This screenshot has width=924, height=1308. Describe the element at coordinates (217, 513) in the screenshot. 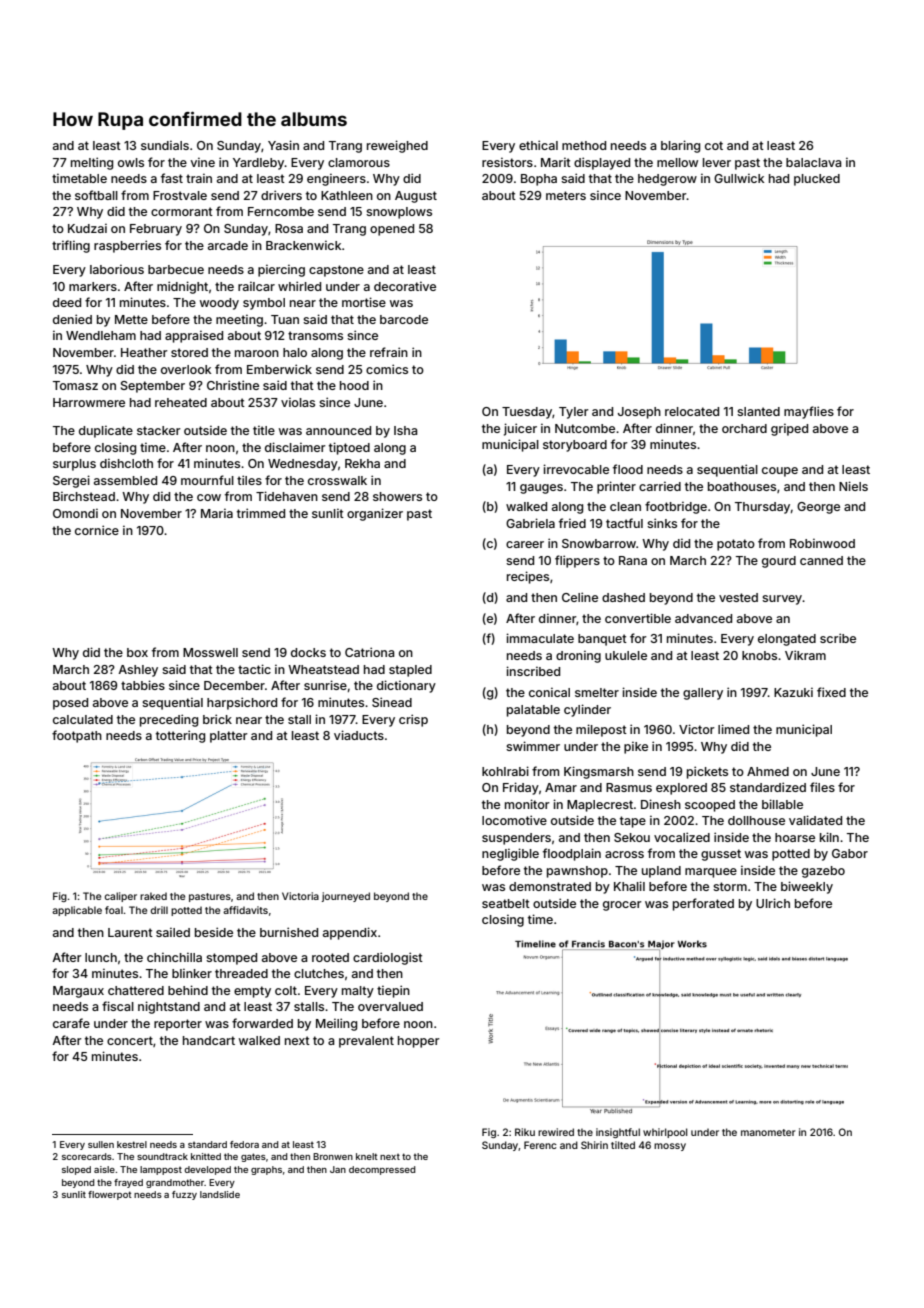

I see `Maria` at that location.
